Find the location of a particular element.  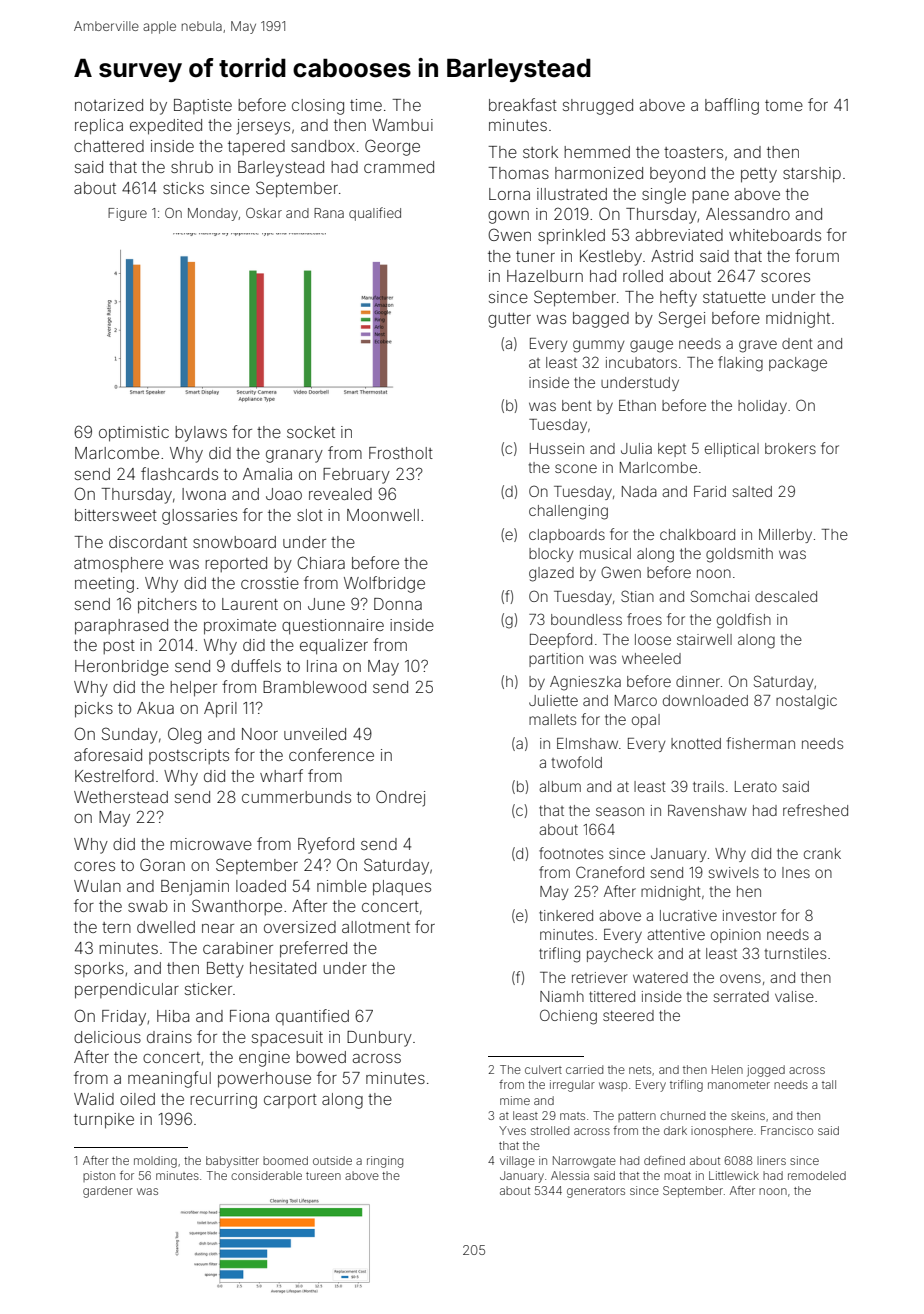

skeins is located at coordinates (748, 1115).
